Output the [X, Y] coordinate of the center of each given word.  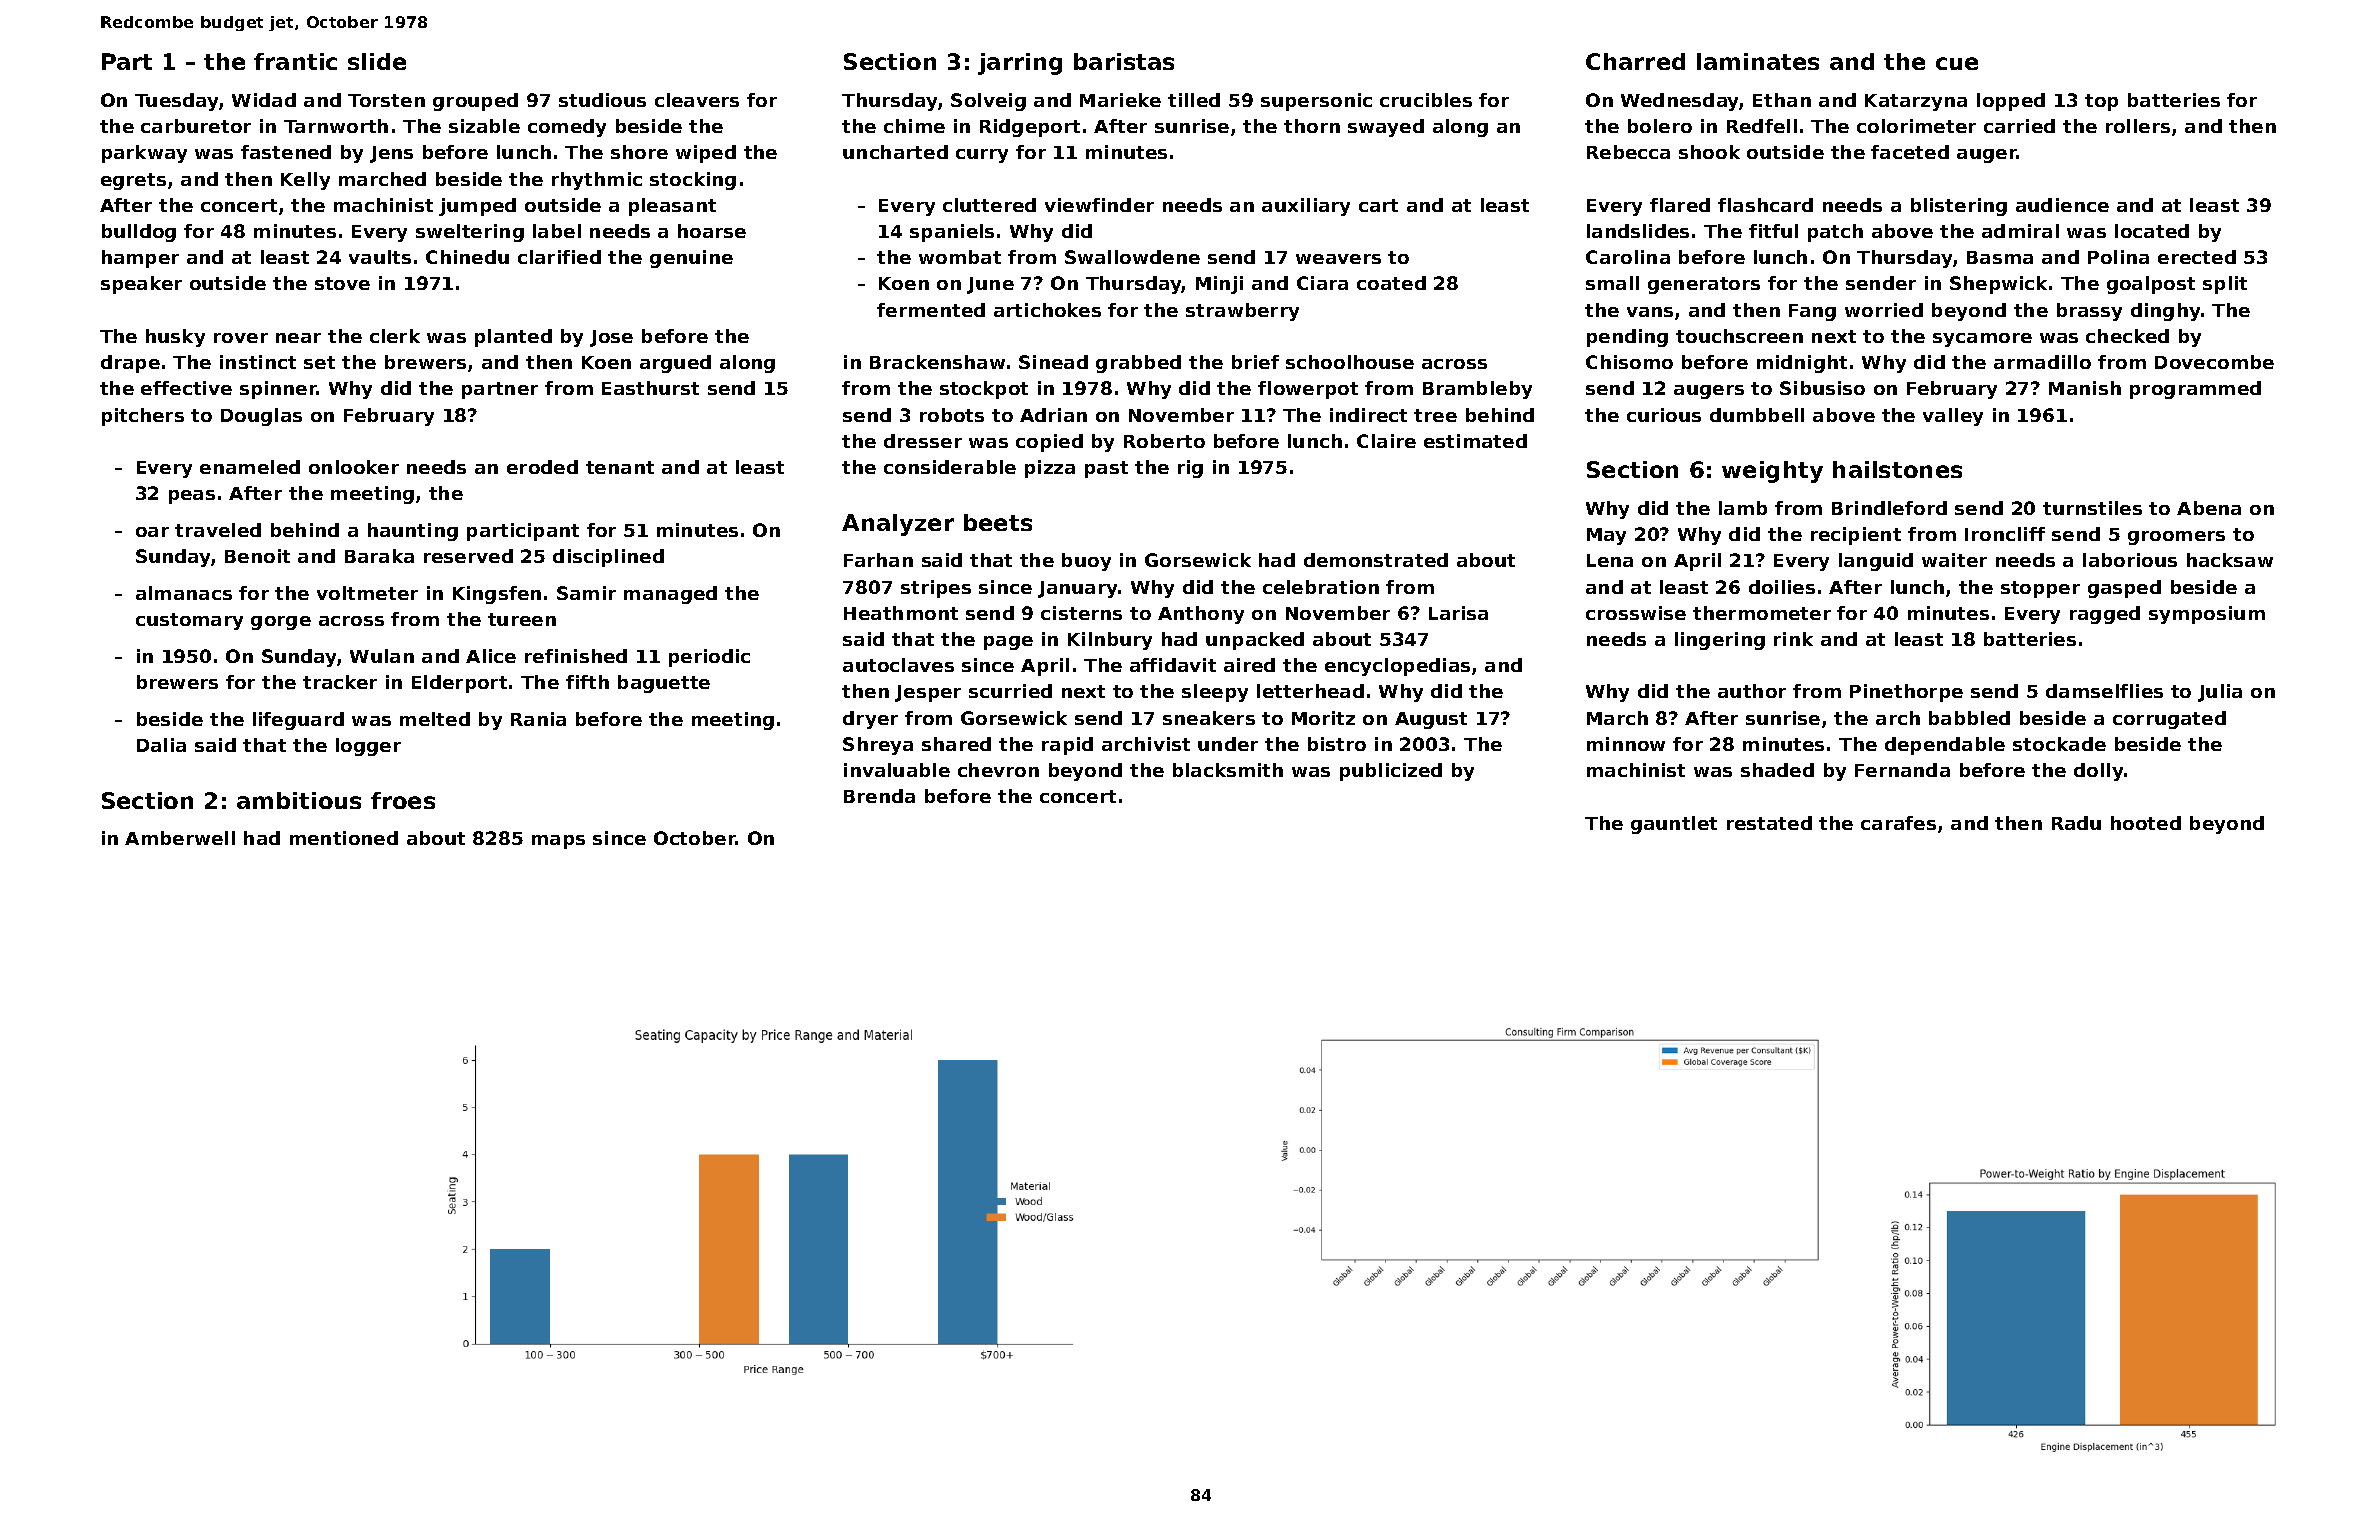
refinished [576, 656]
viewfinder [1099, 205]
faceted [1910, 152]
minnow [1626, 744]
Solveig [988, 102]
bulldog [139, 233]
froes [403, 800]
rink [1793, 639]
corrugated [2169, 720]
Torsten [386, 100]
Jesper [928, 693]
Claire [1386, 441]
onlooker [354, 467]
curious [1664, 415]
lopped [2011, 102]
